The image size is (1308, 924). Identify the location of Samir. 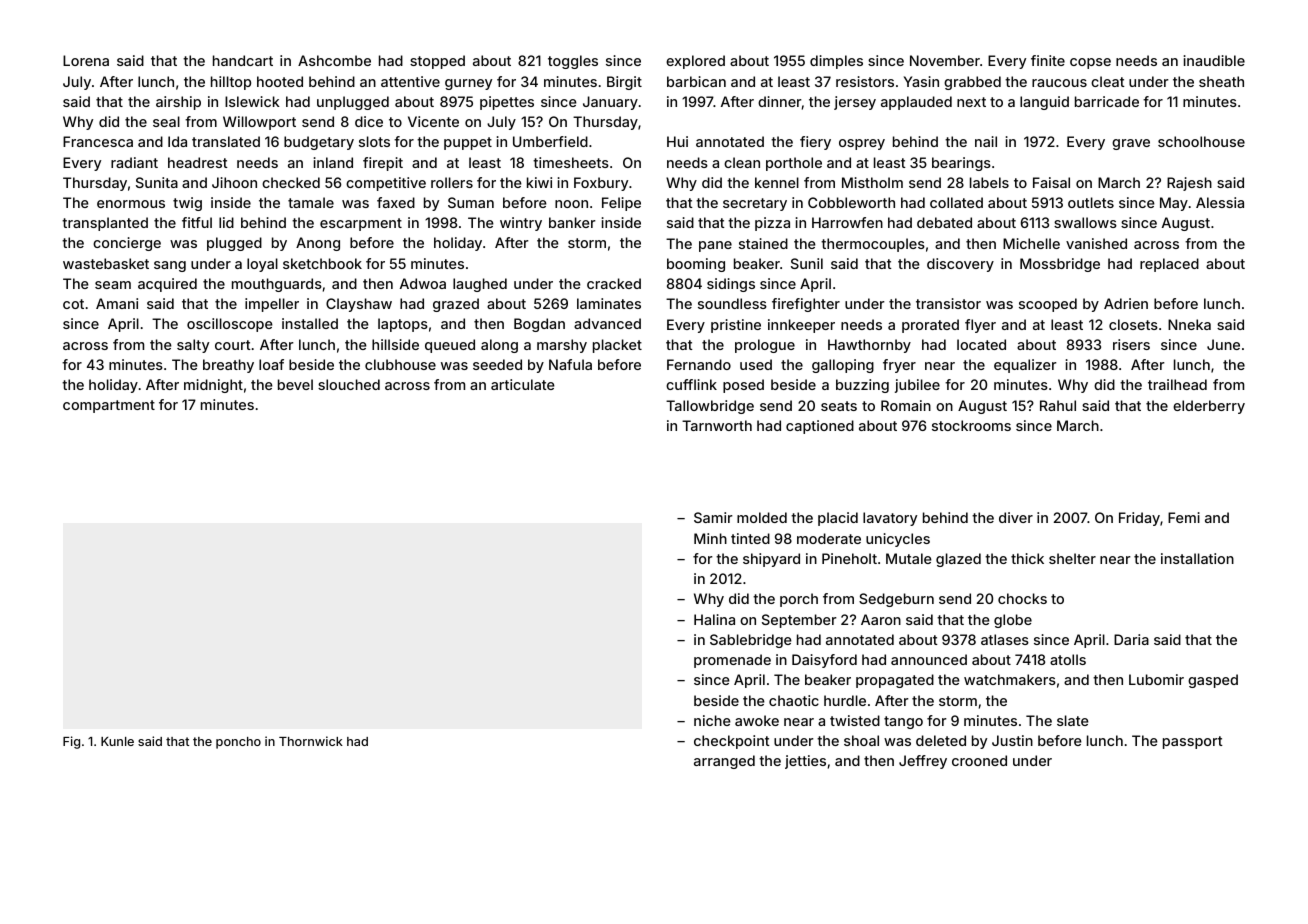
(713, 517).
